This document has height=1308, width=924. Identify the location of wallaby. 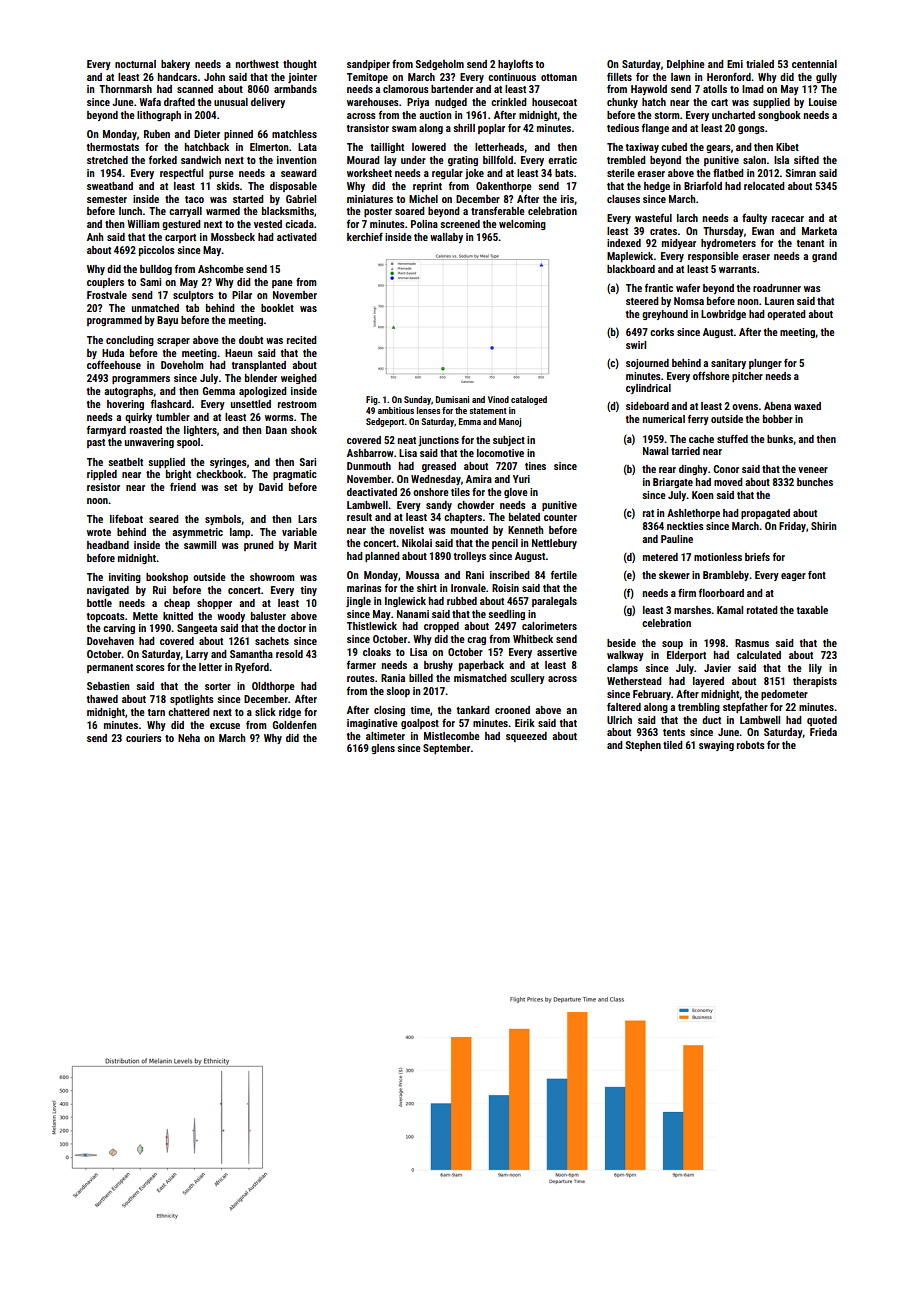
(446, 238).
